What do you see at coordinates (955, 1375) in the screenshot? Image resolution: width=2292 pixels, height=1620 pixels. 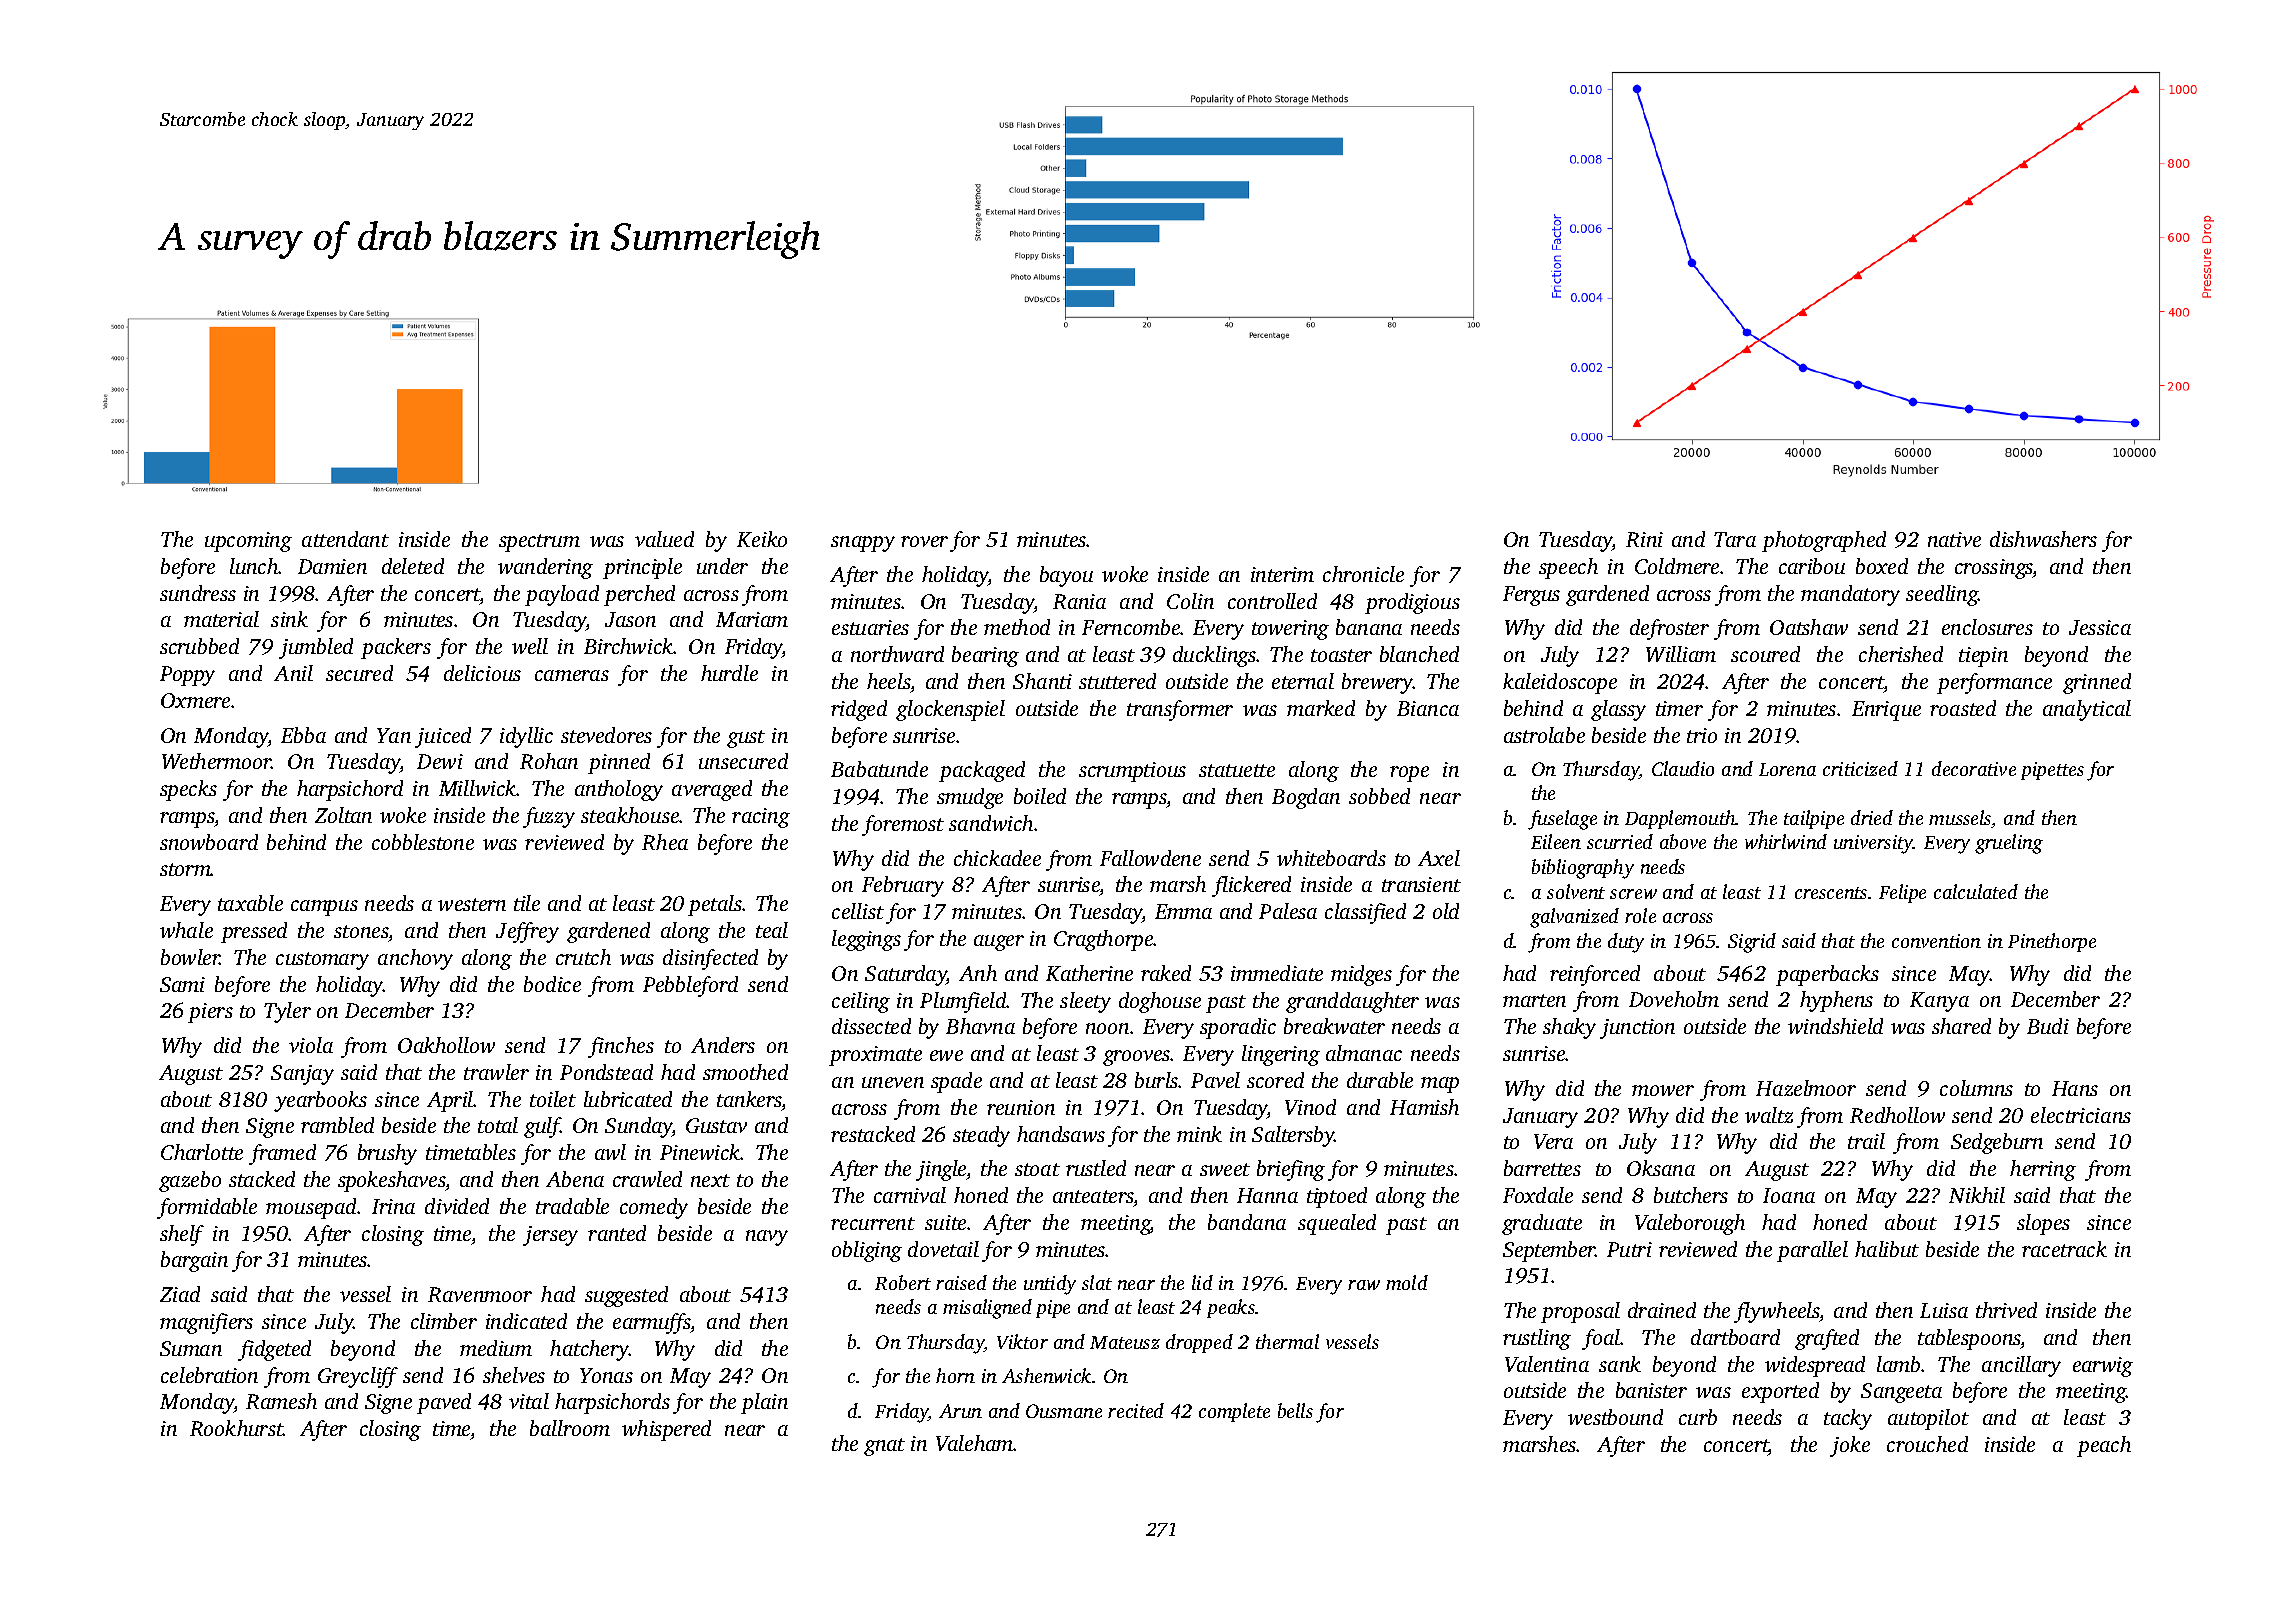 I see `horn` at bounding box center [955, 1375].
